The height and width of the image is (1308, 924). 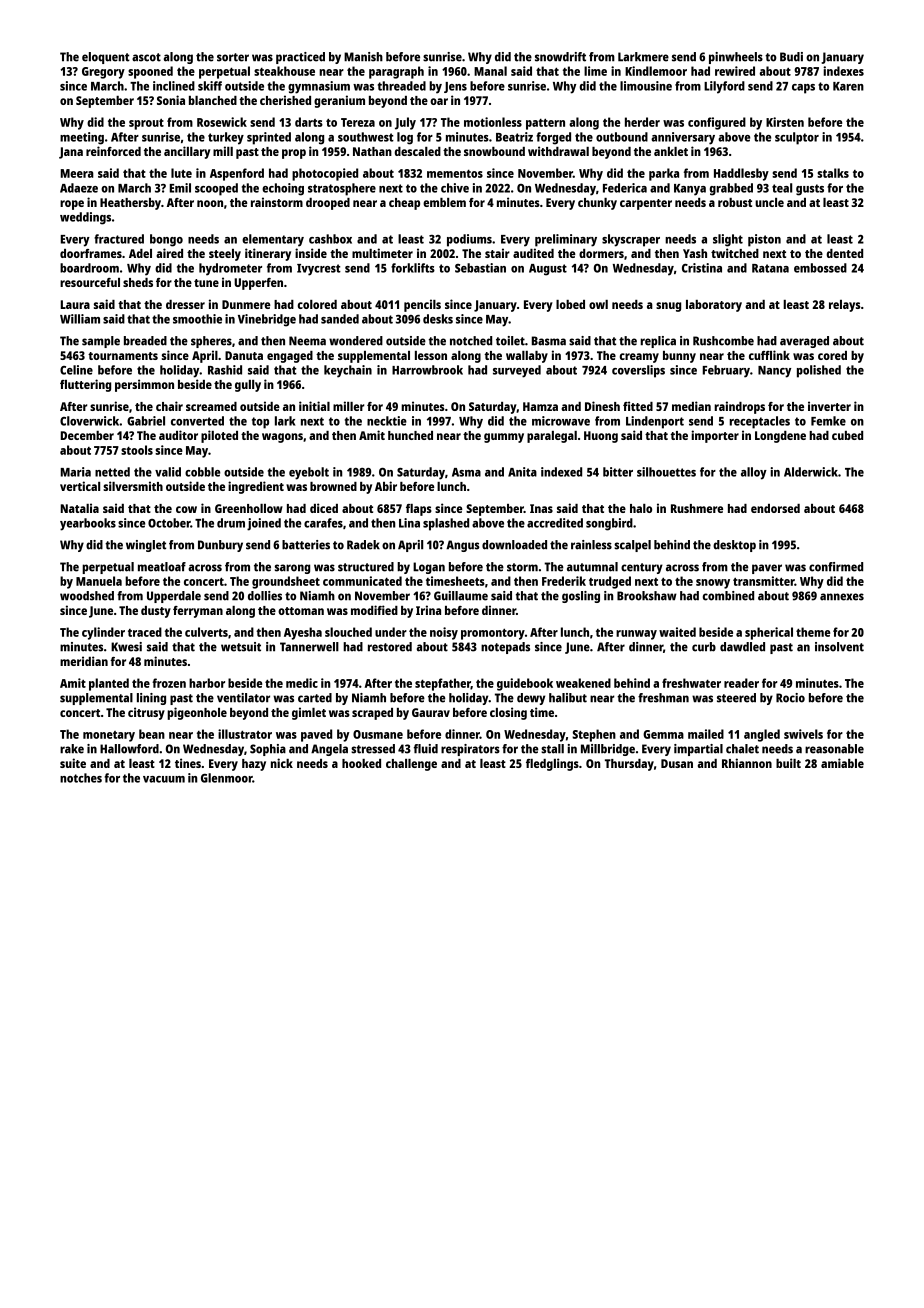 What do you see at coordinates (82, 138) in the image?
I see `meeting` at bounding box center [82, 138].
